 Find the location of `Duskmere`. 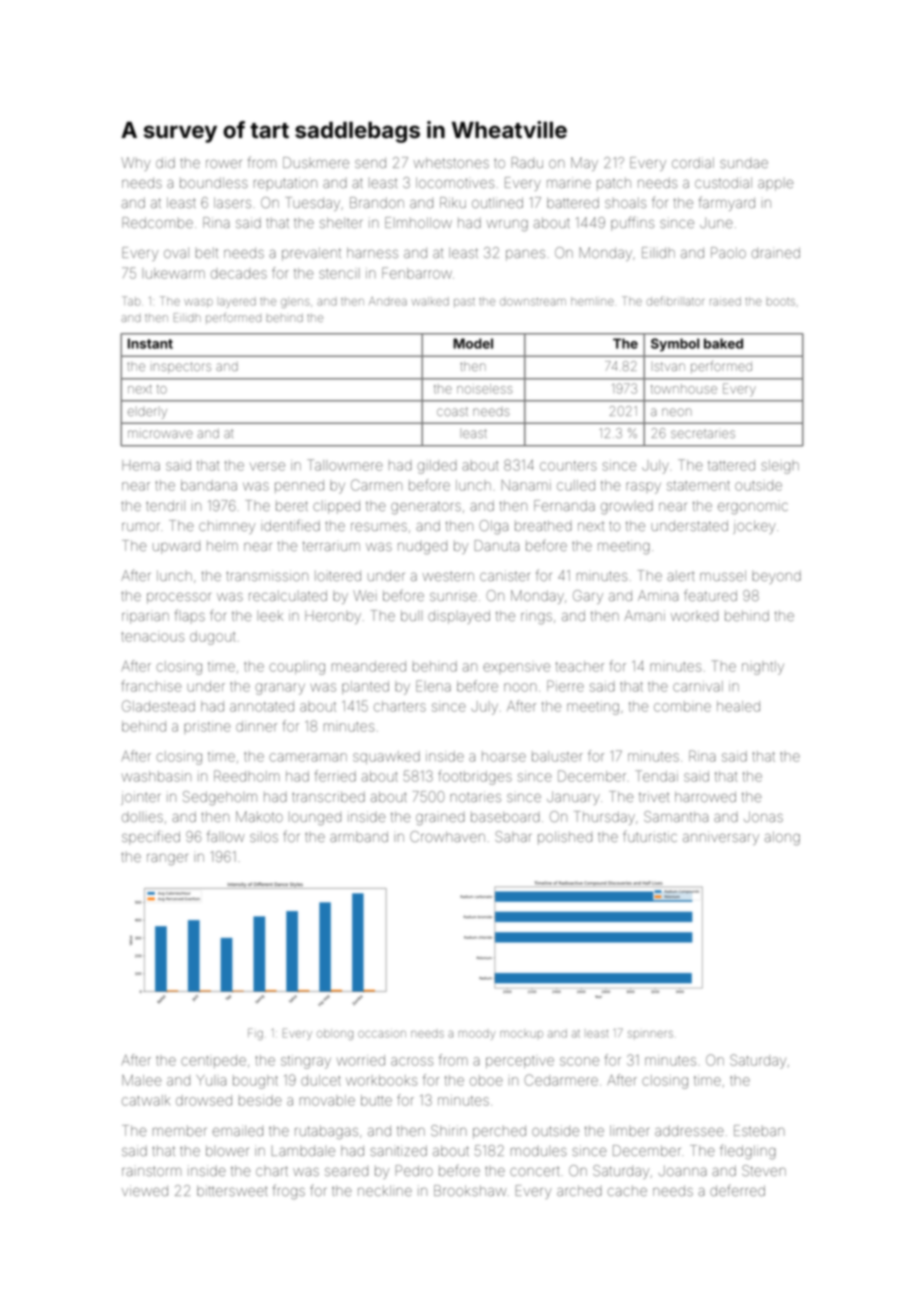

Duskmere is located at coordinates (316, 162).
